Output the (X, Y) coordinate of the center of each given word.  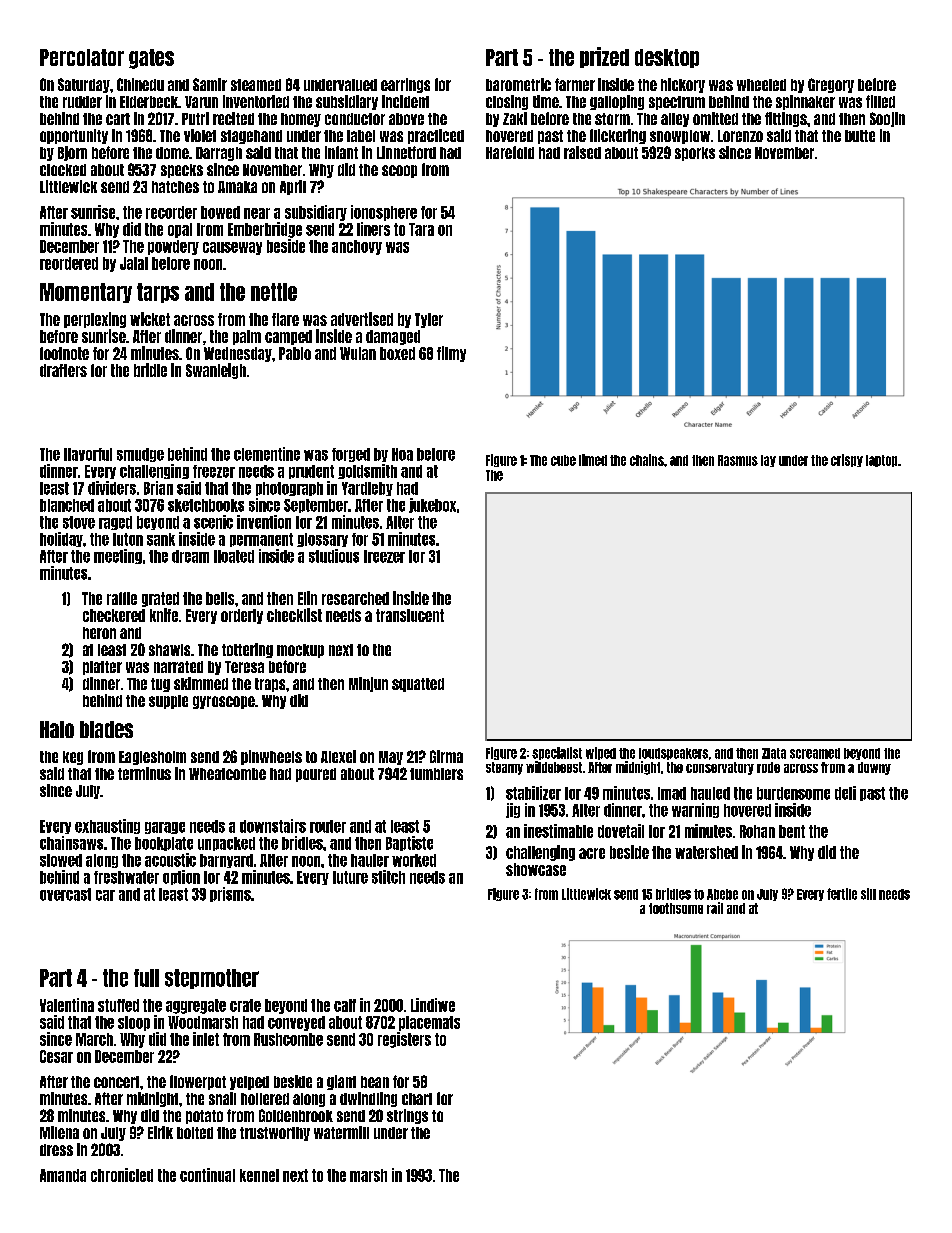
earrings (405, 85)
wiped (601, 753)
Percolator (82, 57)
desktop (667, 58)
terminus (144, 773)
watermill (341, 1132)
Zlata (774, 753)
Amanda (63, 1175)
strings (407, 1116)
